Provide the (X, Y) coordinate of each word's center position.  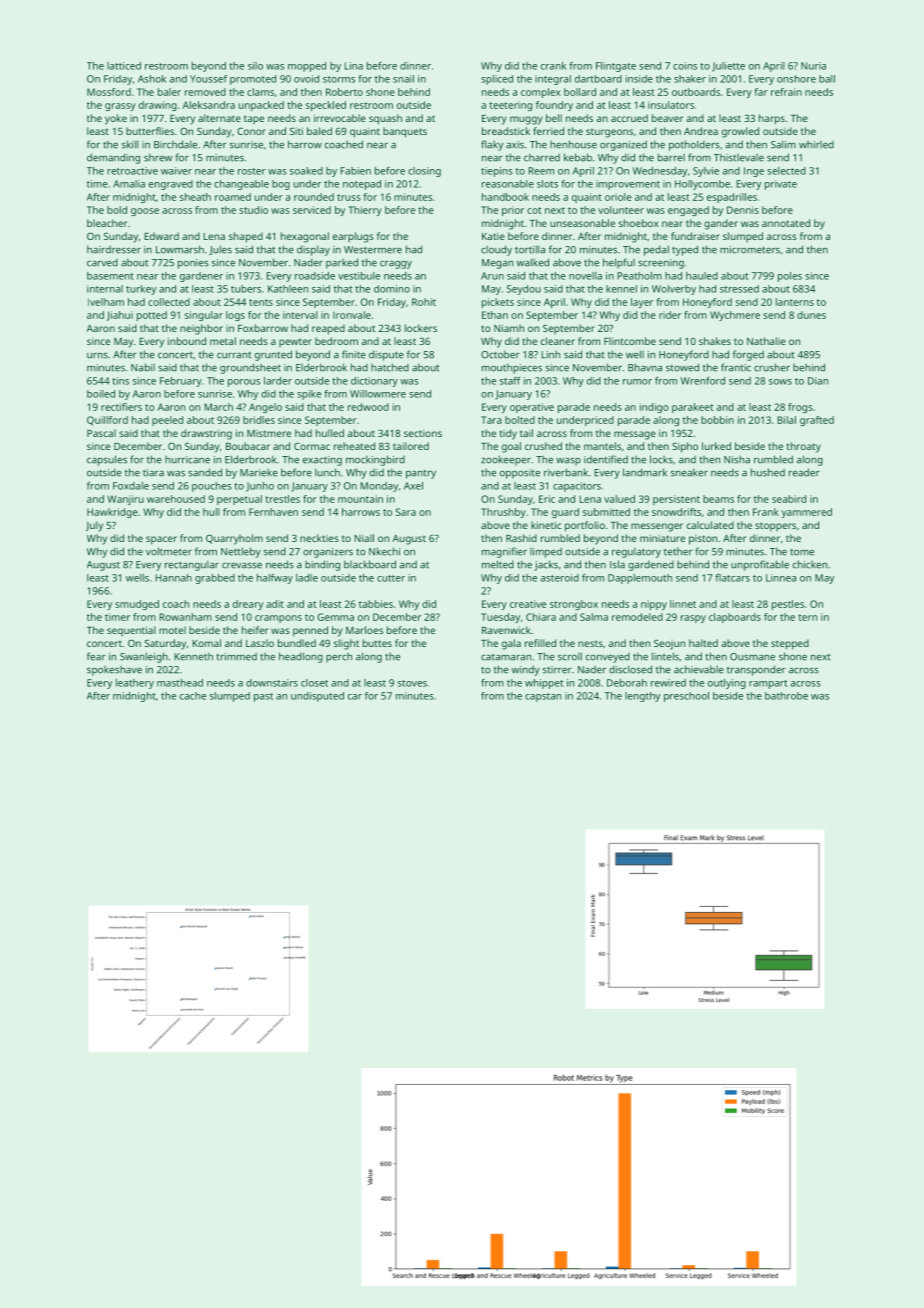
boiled (101, 394)
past (263, 697)
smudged (137, 605)
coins (685, 66)
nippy (654, 605)
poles (790, 277)
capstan (543, 697)
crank (553, 66)
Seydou (524, 290)
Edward (161, 236)
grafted (817, 421)
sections (423, 433)
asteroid (560, 578)
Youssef (208, 79)
